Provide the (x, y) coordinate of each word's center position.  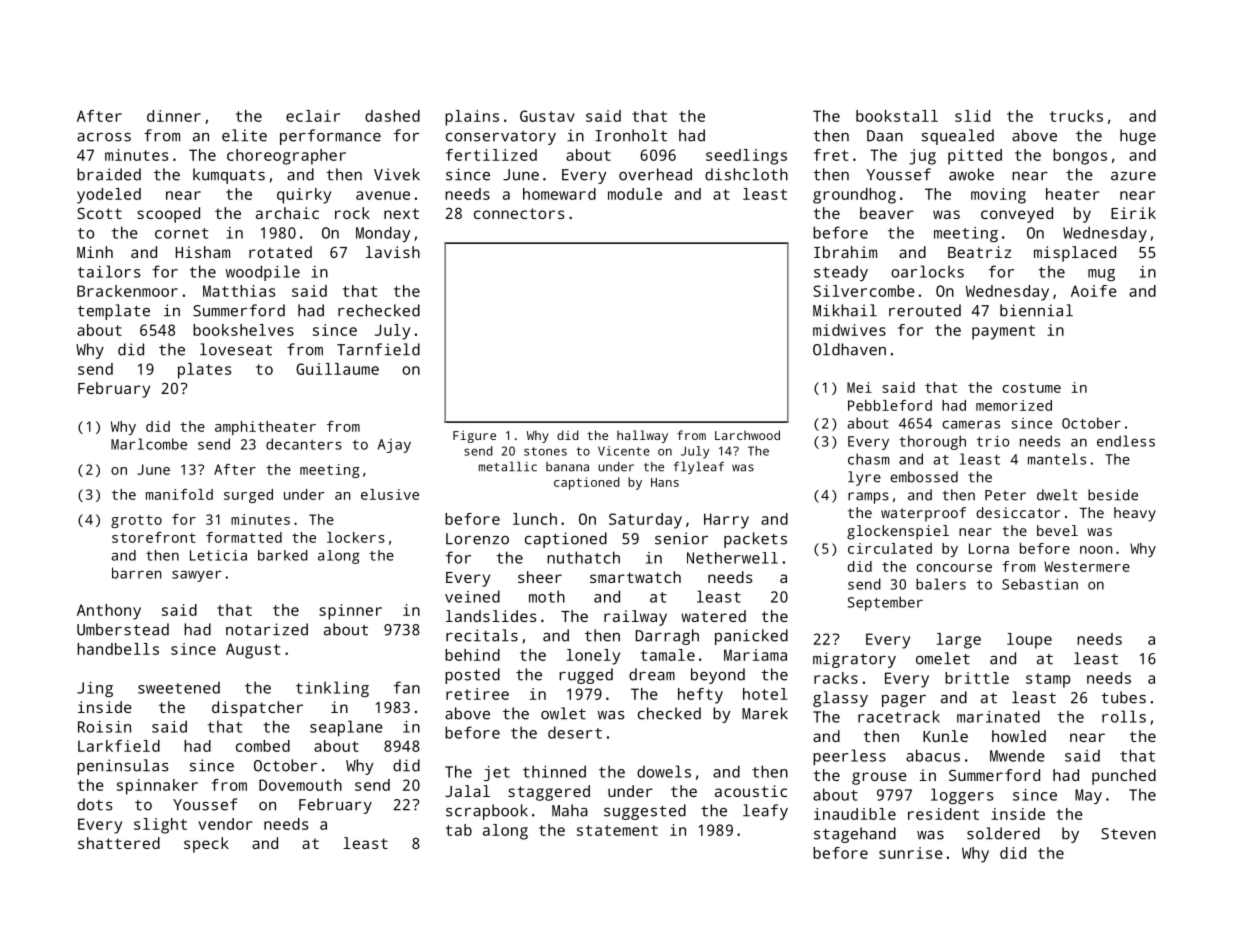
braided (109, 174)
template (113, 312)
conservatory (501, 138)
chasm (868, 459)
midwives (849, 330)
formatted (244, 537)
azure (1133, 176)
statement (617, 830)
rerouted (925, 310)
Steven (1128, 834)
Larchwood (747, 435)
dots (94, 804)
